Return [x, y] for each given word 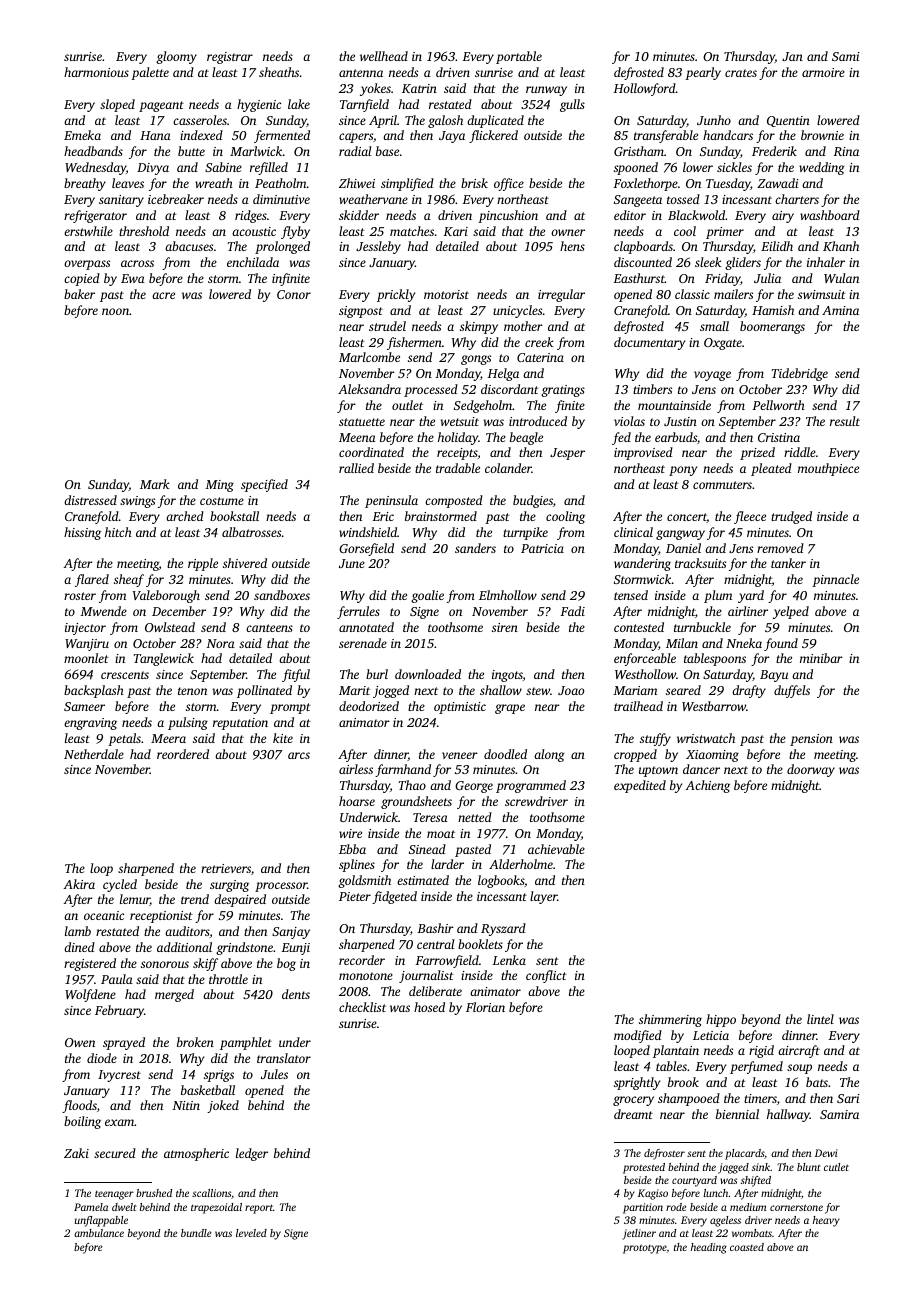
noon [115, 311]
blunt [809, 1167]
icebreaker [176, 199]
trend [195, 899]
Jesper [567, 454]
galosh [445, 121]
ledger [252, 1154]
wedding [822, 168]
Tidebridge [799, 374]
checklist [362, 1007]
